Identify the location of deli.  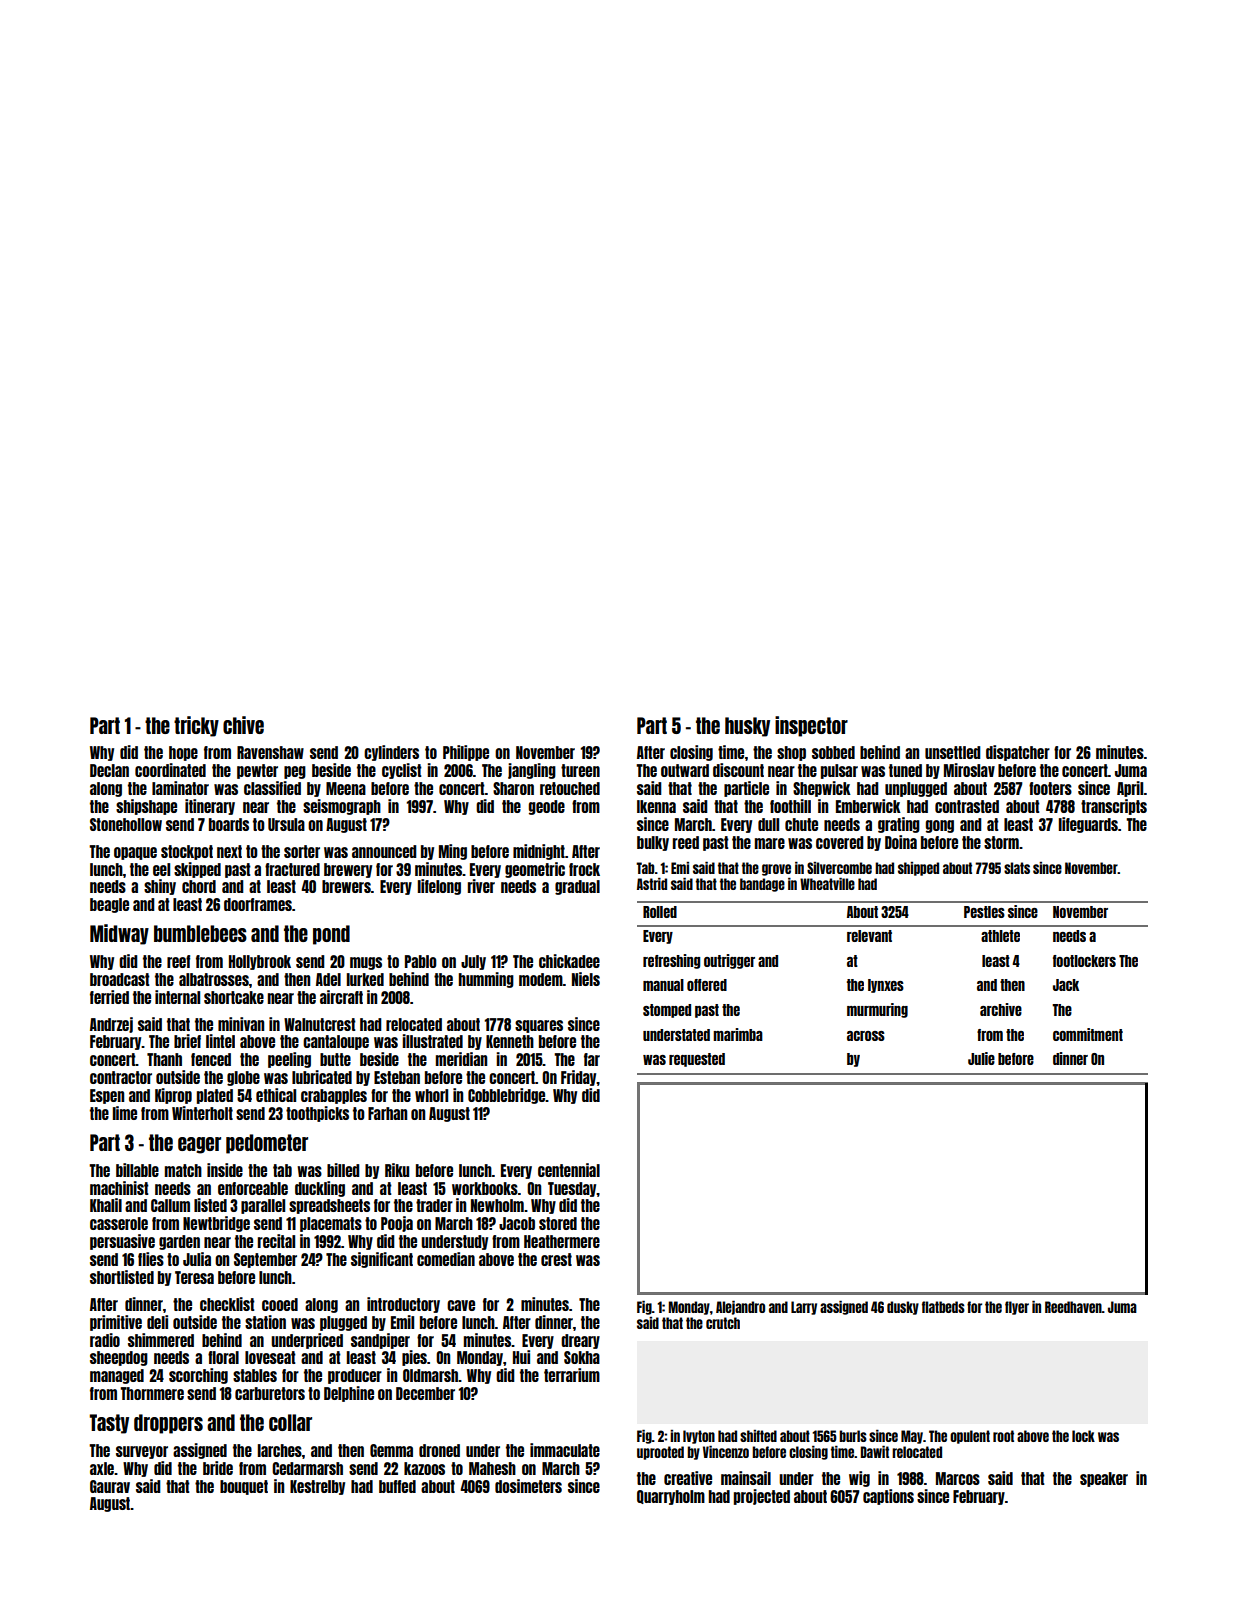
(157, 1322).
